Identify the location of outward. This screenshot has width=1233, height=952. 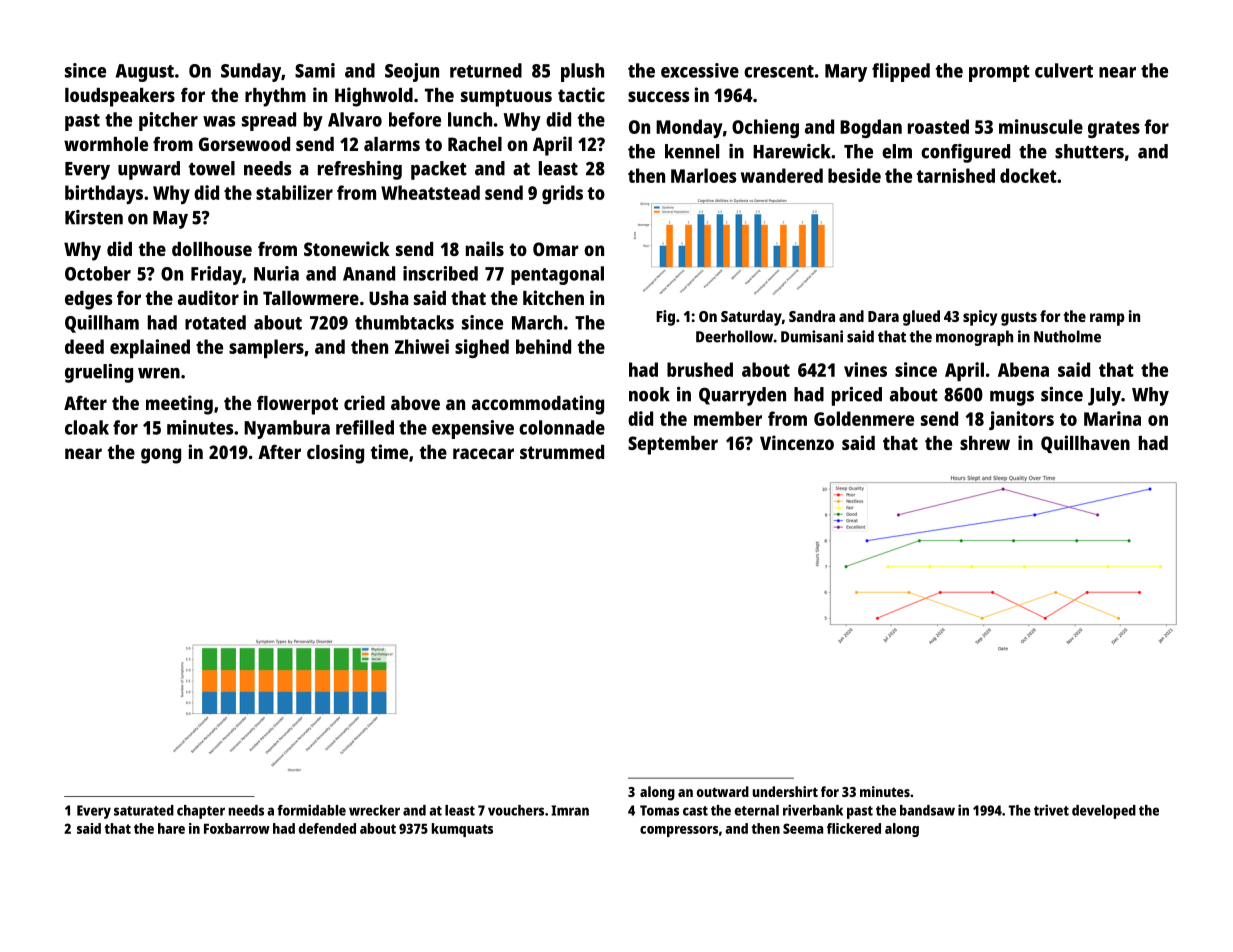
(723, 791).
